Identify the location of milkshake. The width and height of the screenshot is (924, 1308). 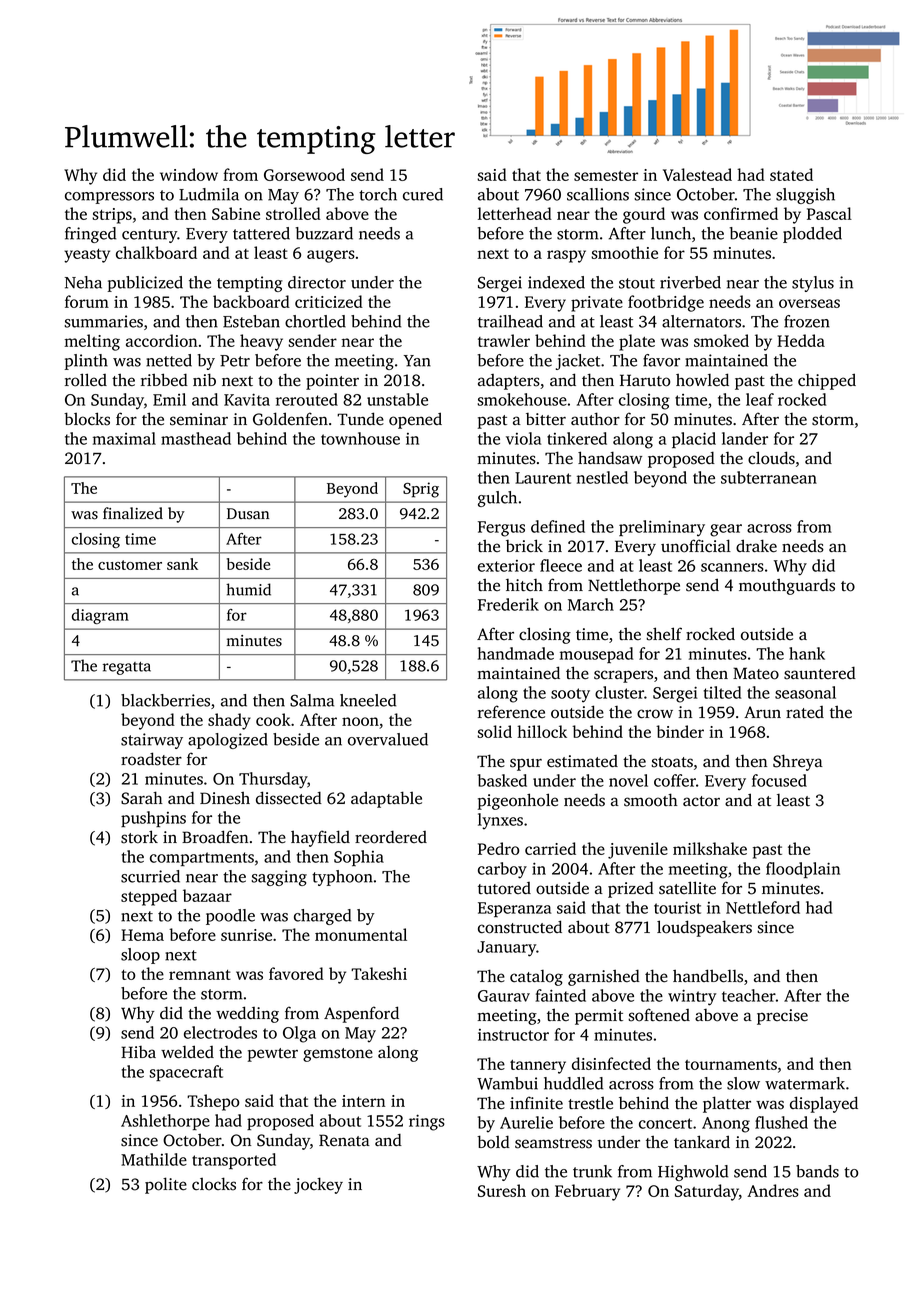
(710, 848).
